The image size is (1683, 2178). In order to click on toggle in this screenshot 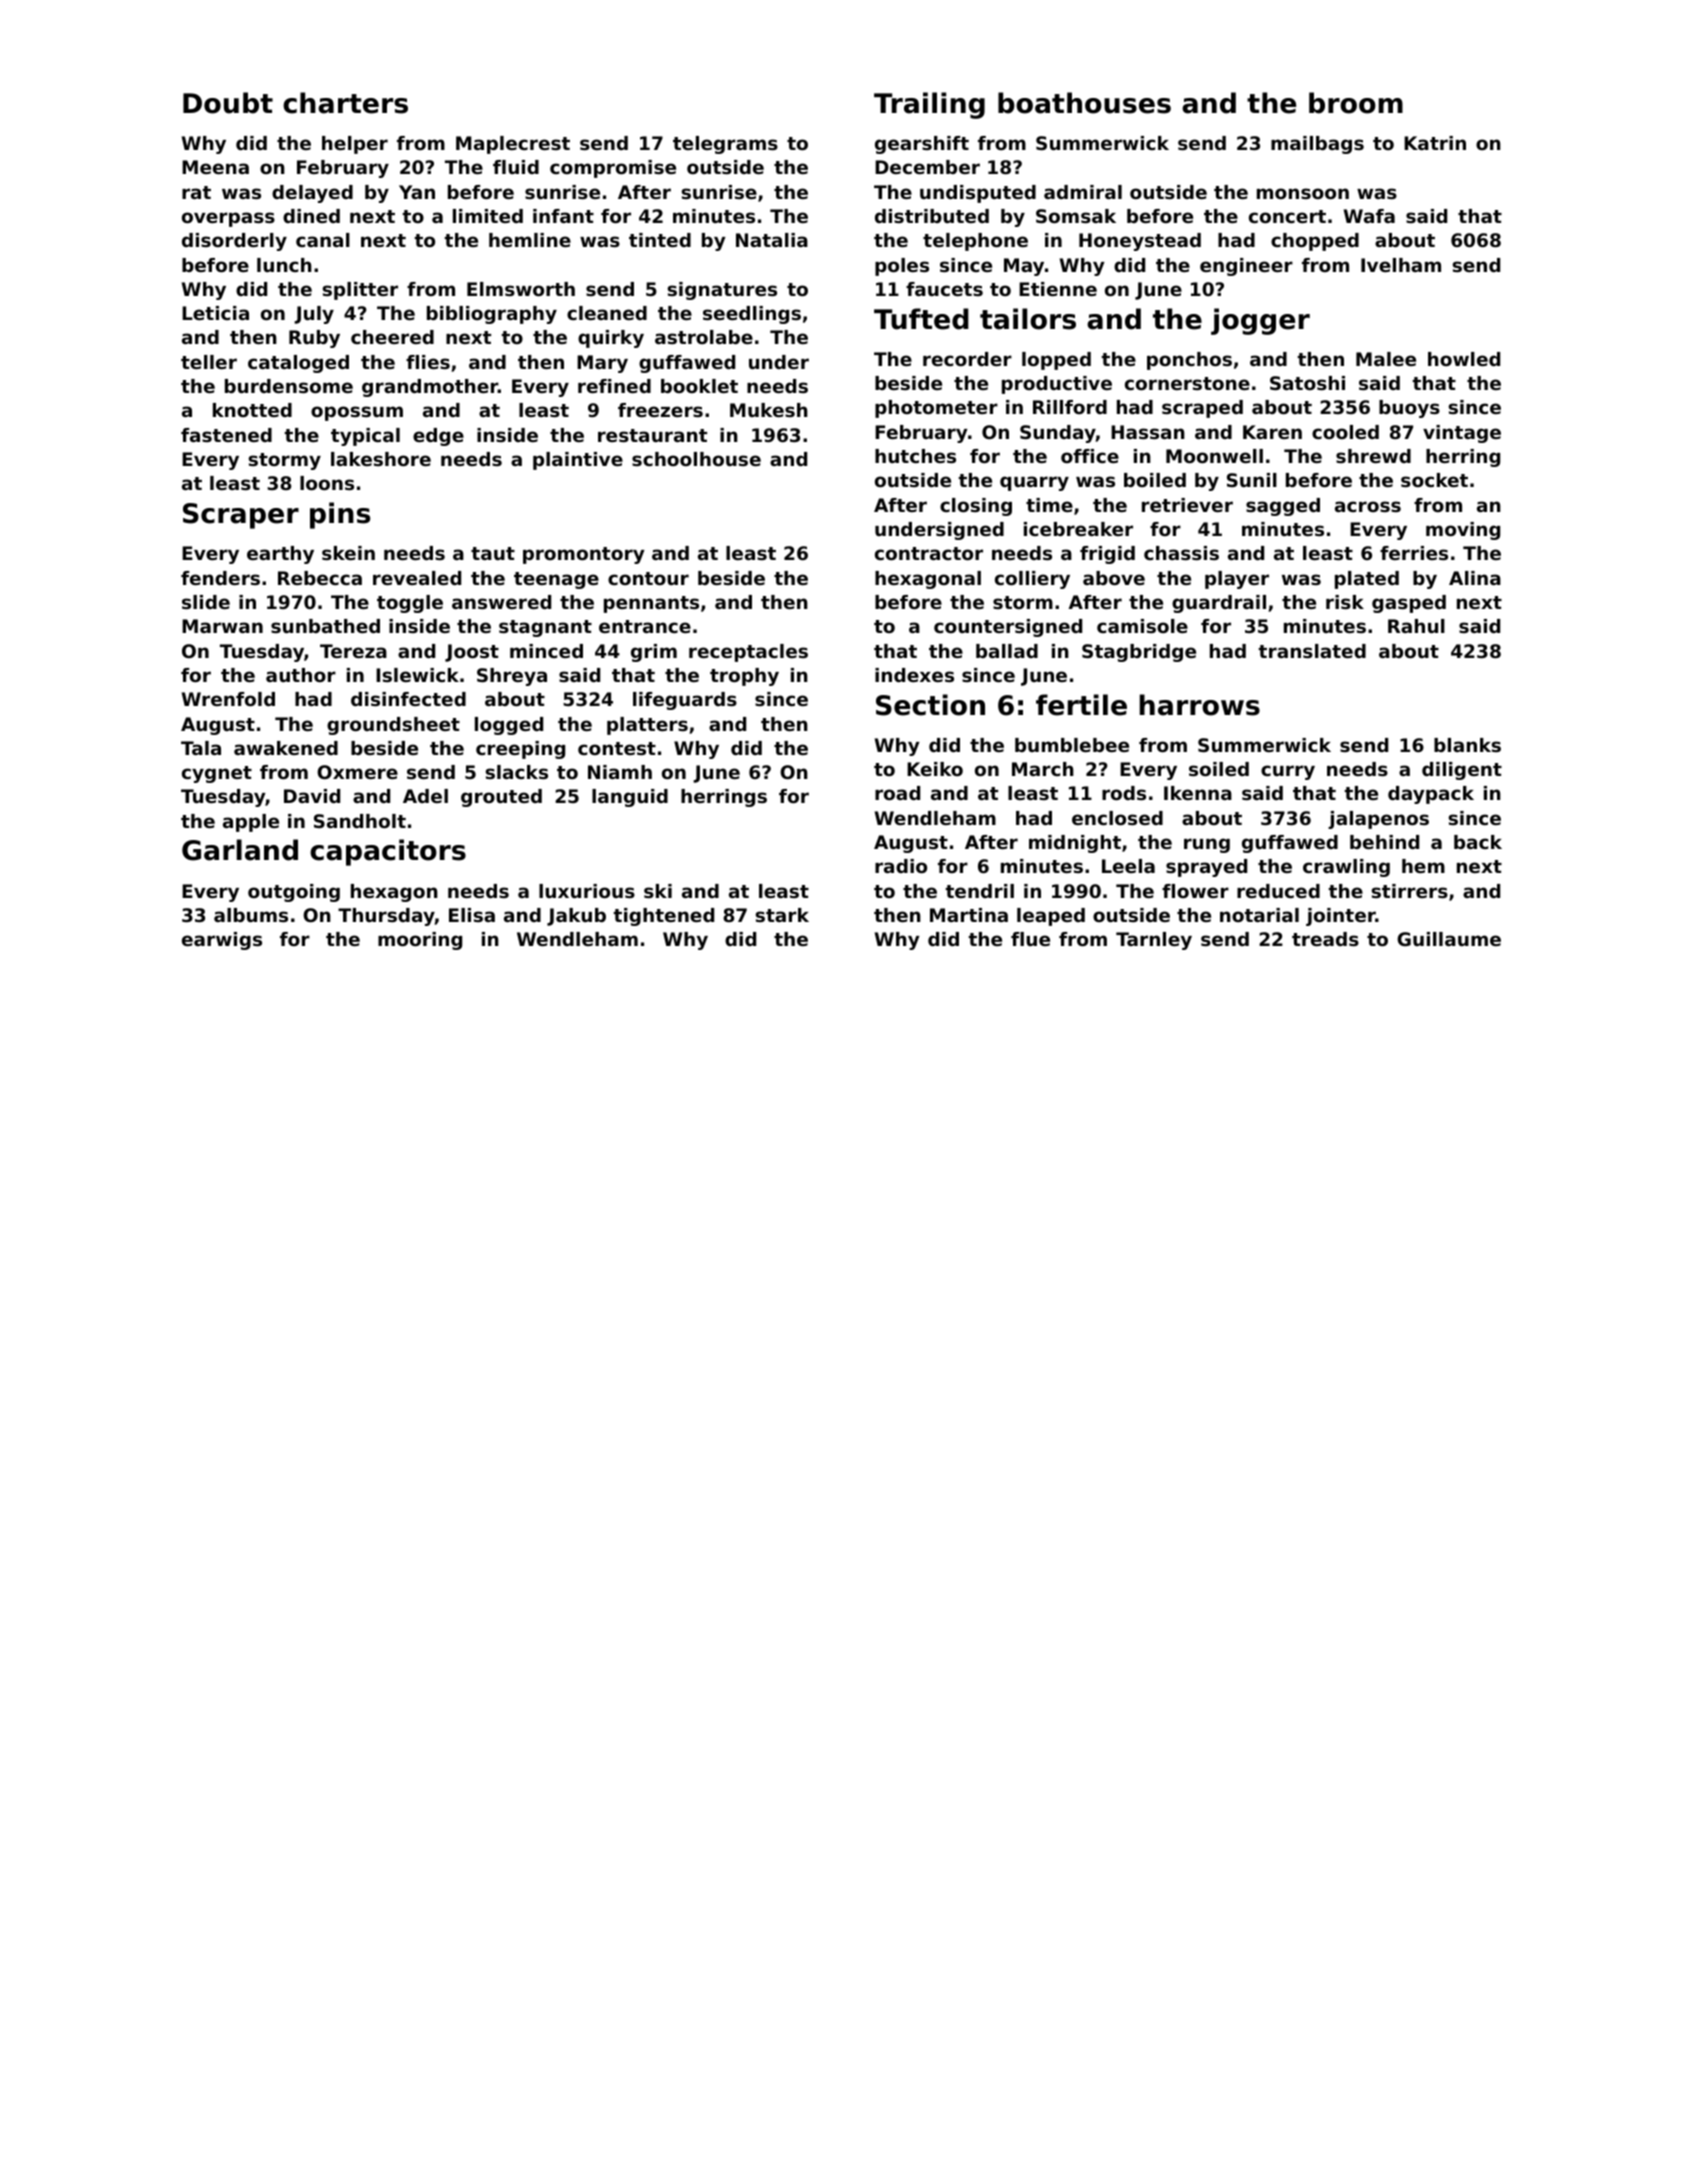, I will do `click(410, 604)`.
